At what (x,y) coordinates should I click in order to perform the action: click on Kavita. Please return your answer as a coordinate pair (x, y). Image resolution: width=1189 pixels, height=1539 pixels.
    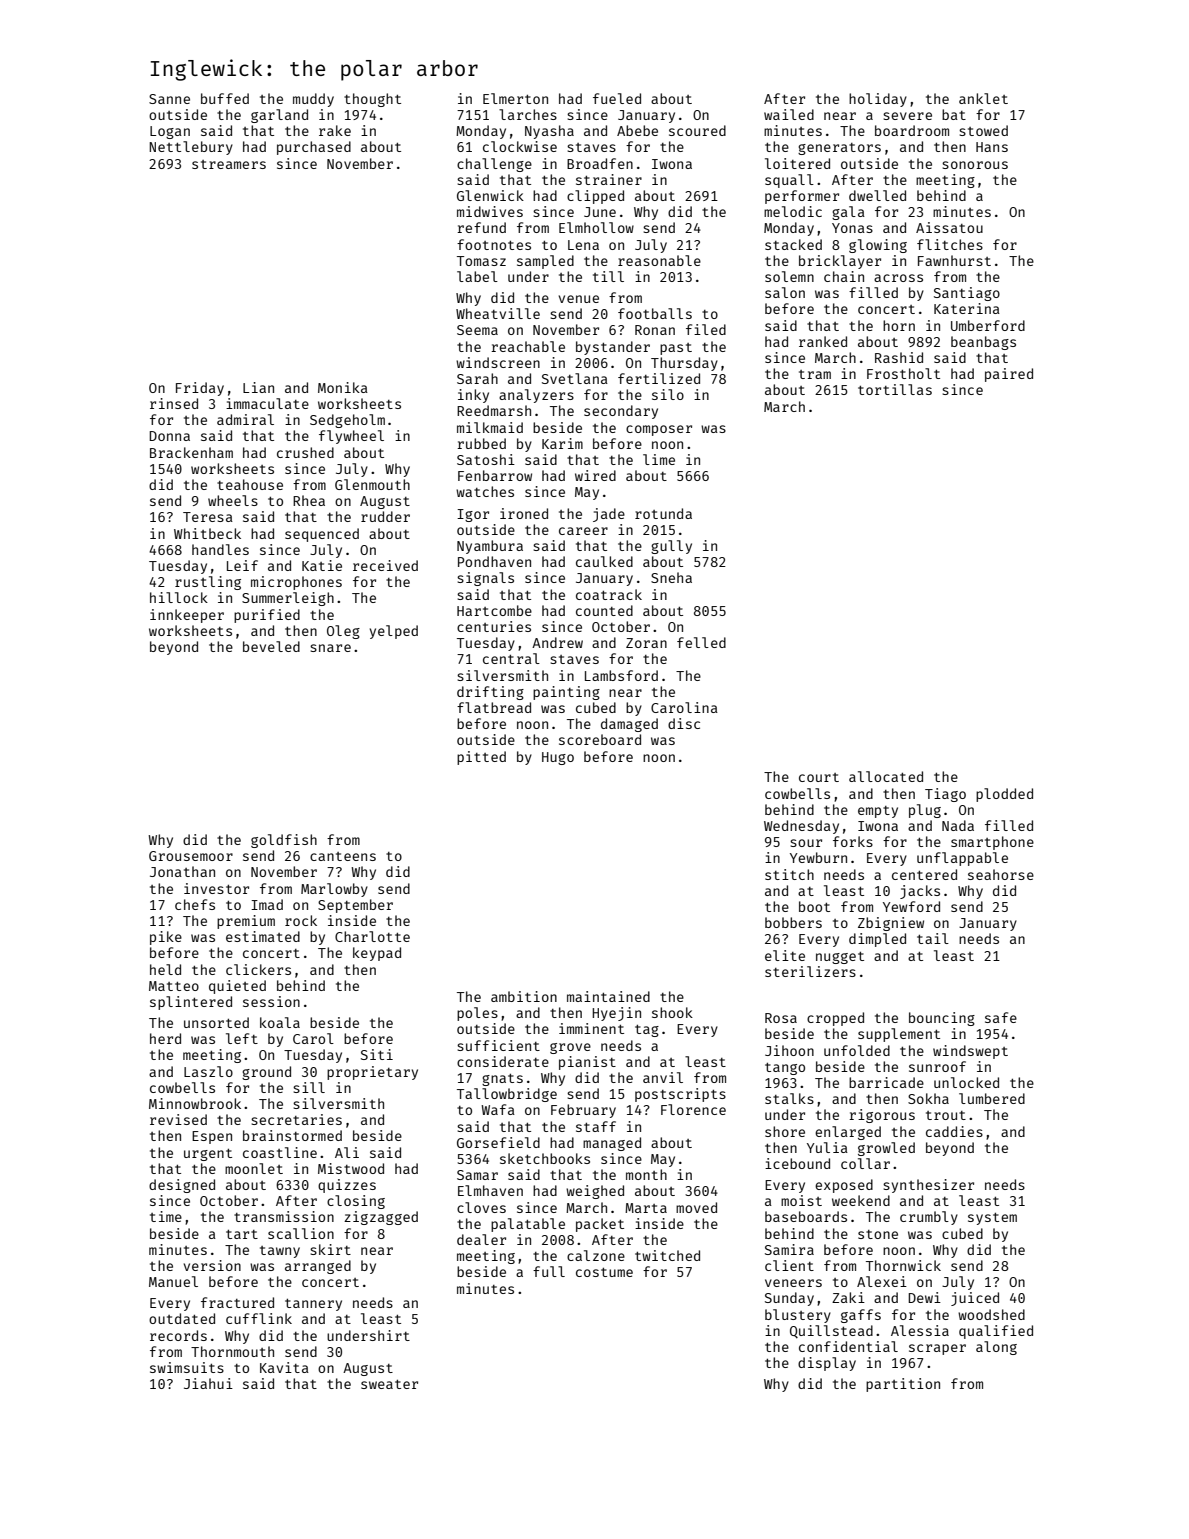
    Looking at the image, I should click on (284, 1367).
